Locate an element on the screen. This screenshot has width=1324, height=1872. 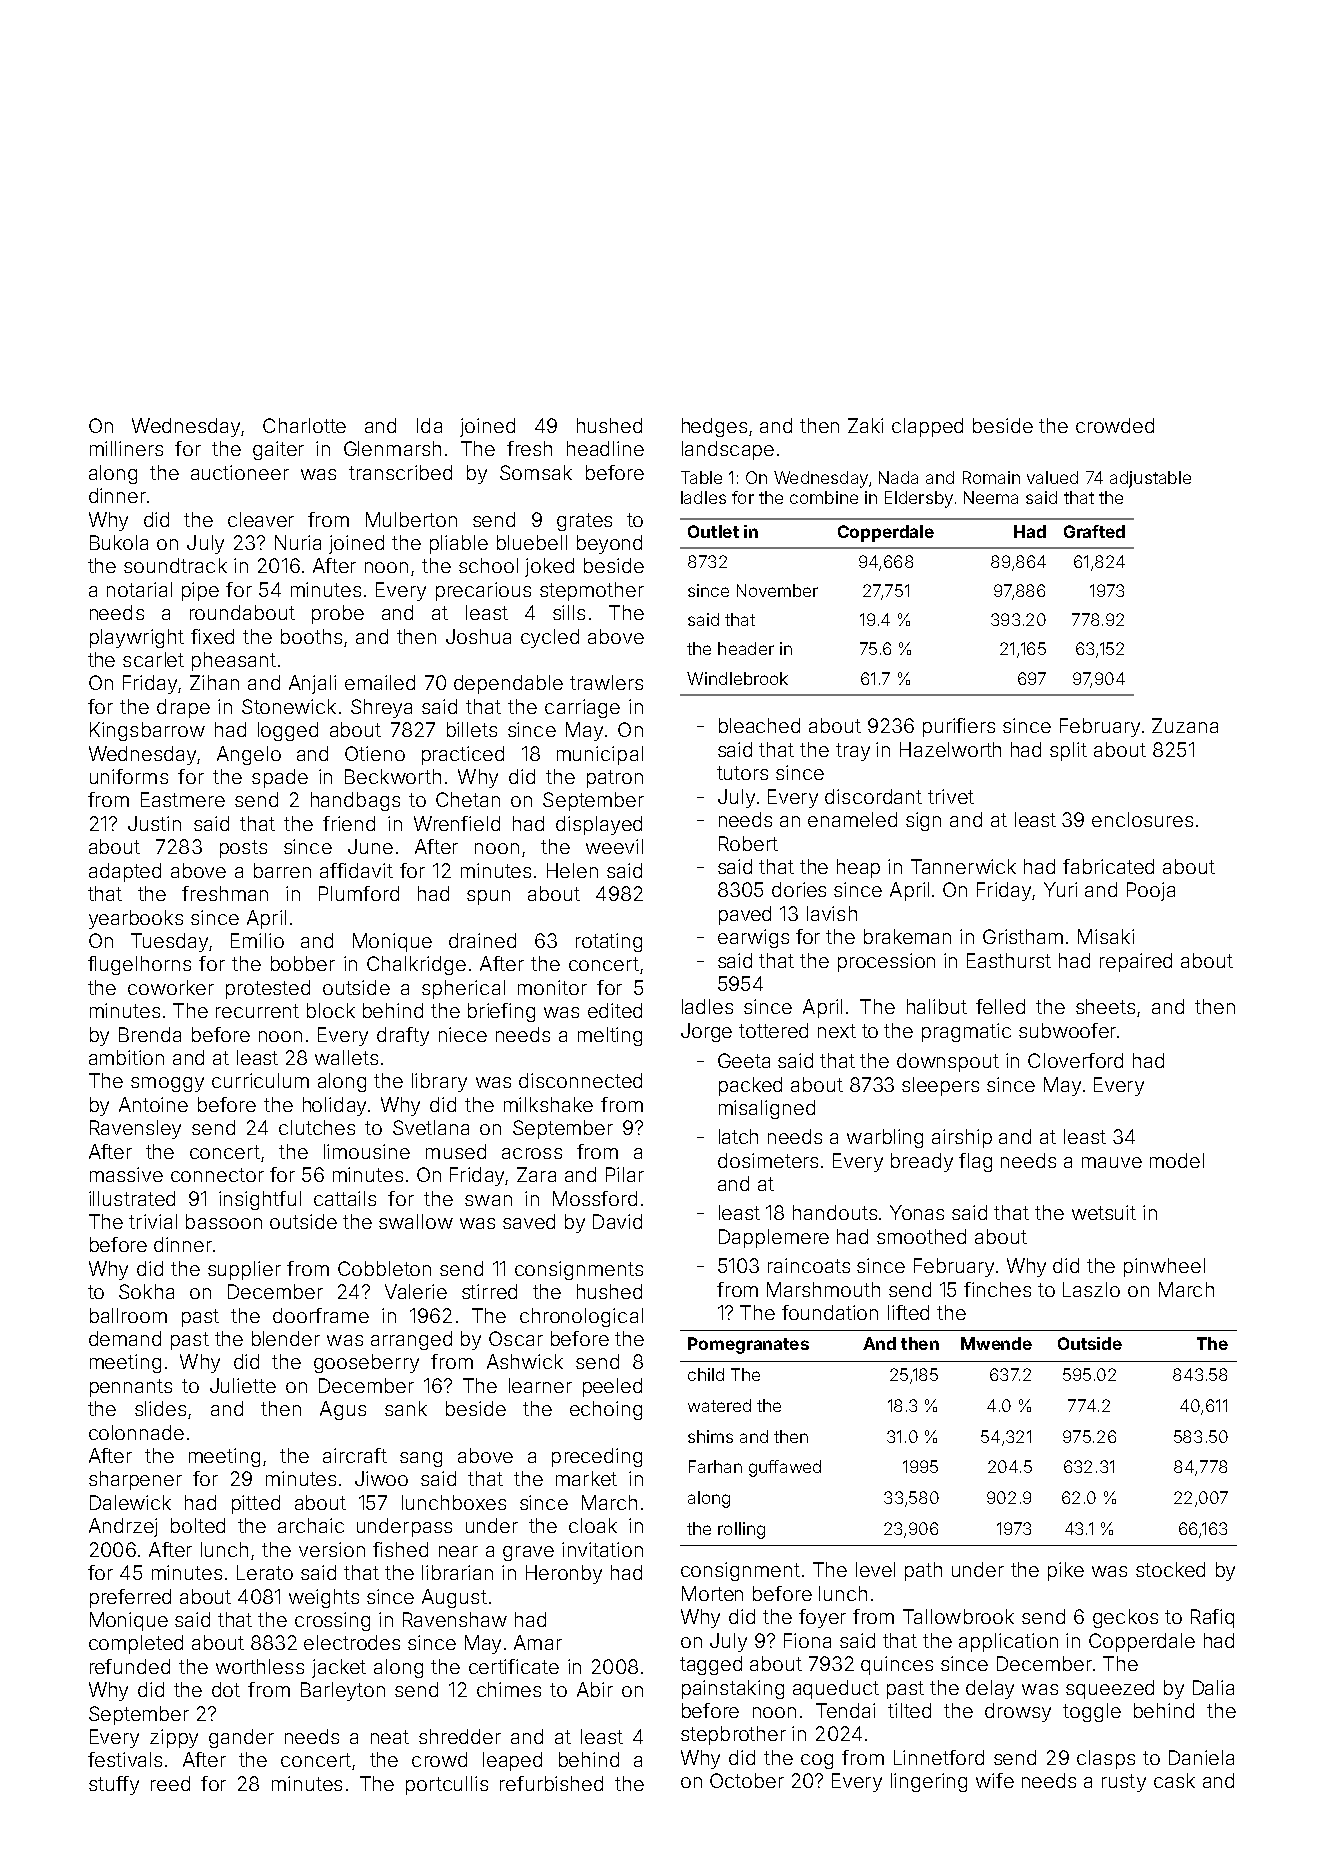
landscape is located at coordinates (728, 450).
